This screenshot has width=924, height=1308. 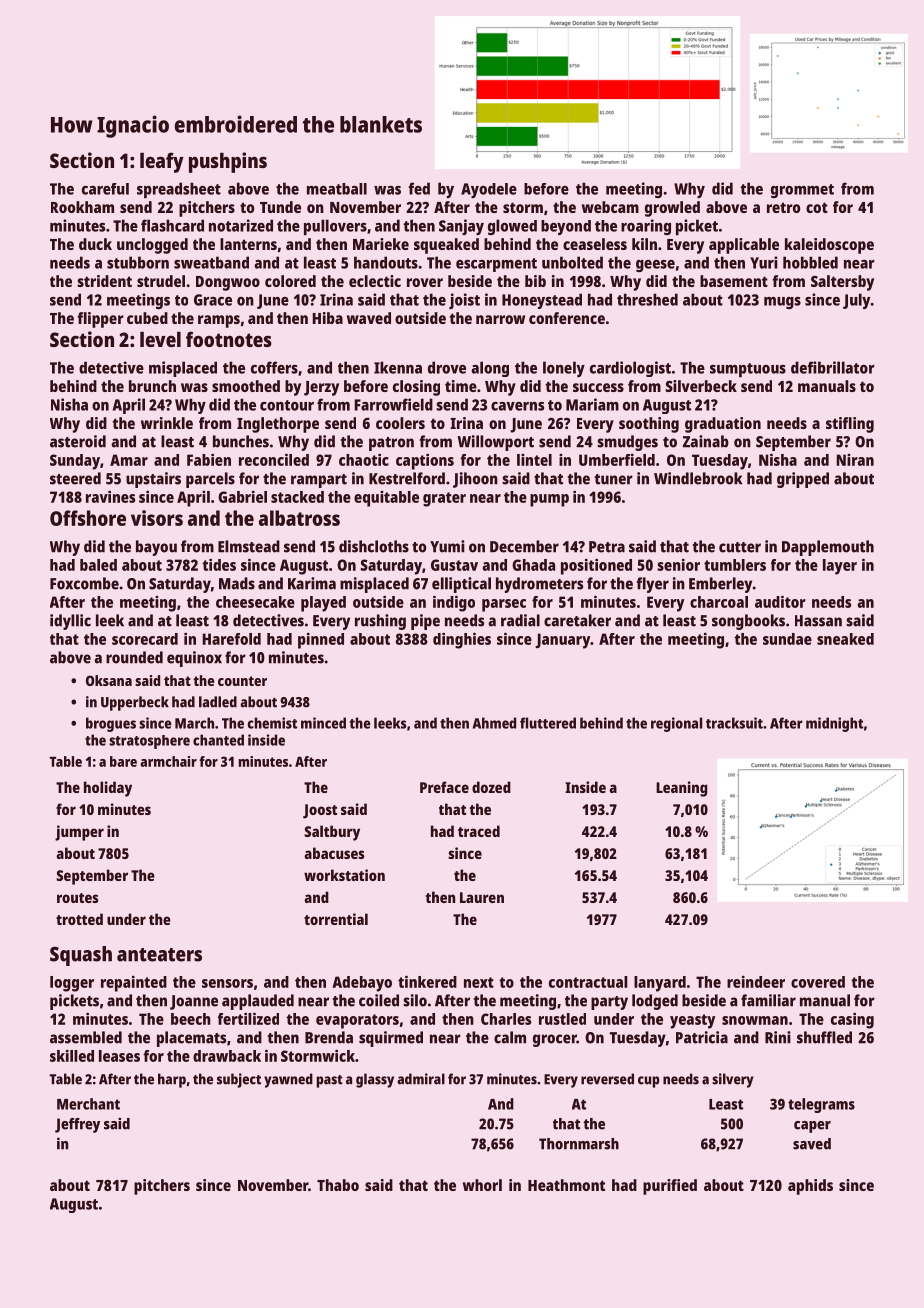 What do you see at coordinates (698, 478) in the screenshot?
I see `Windlebrook` at bounding box center [698, 478].
